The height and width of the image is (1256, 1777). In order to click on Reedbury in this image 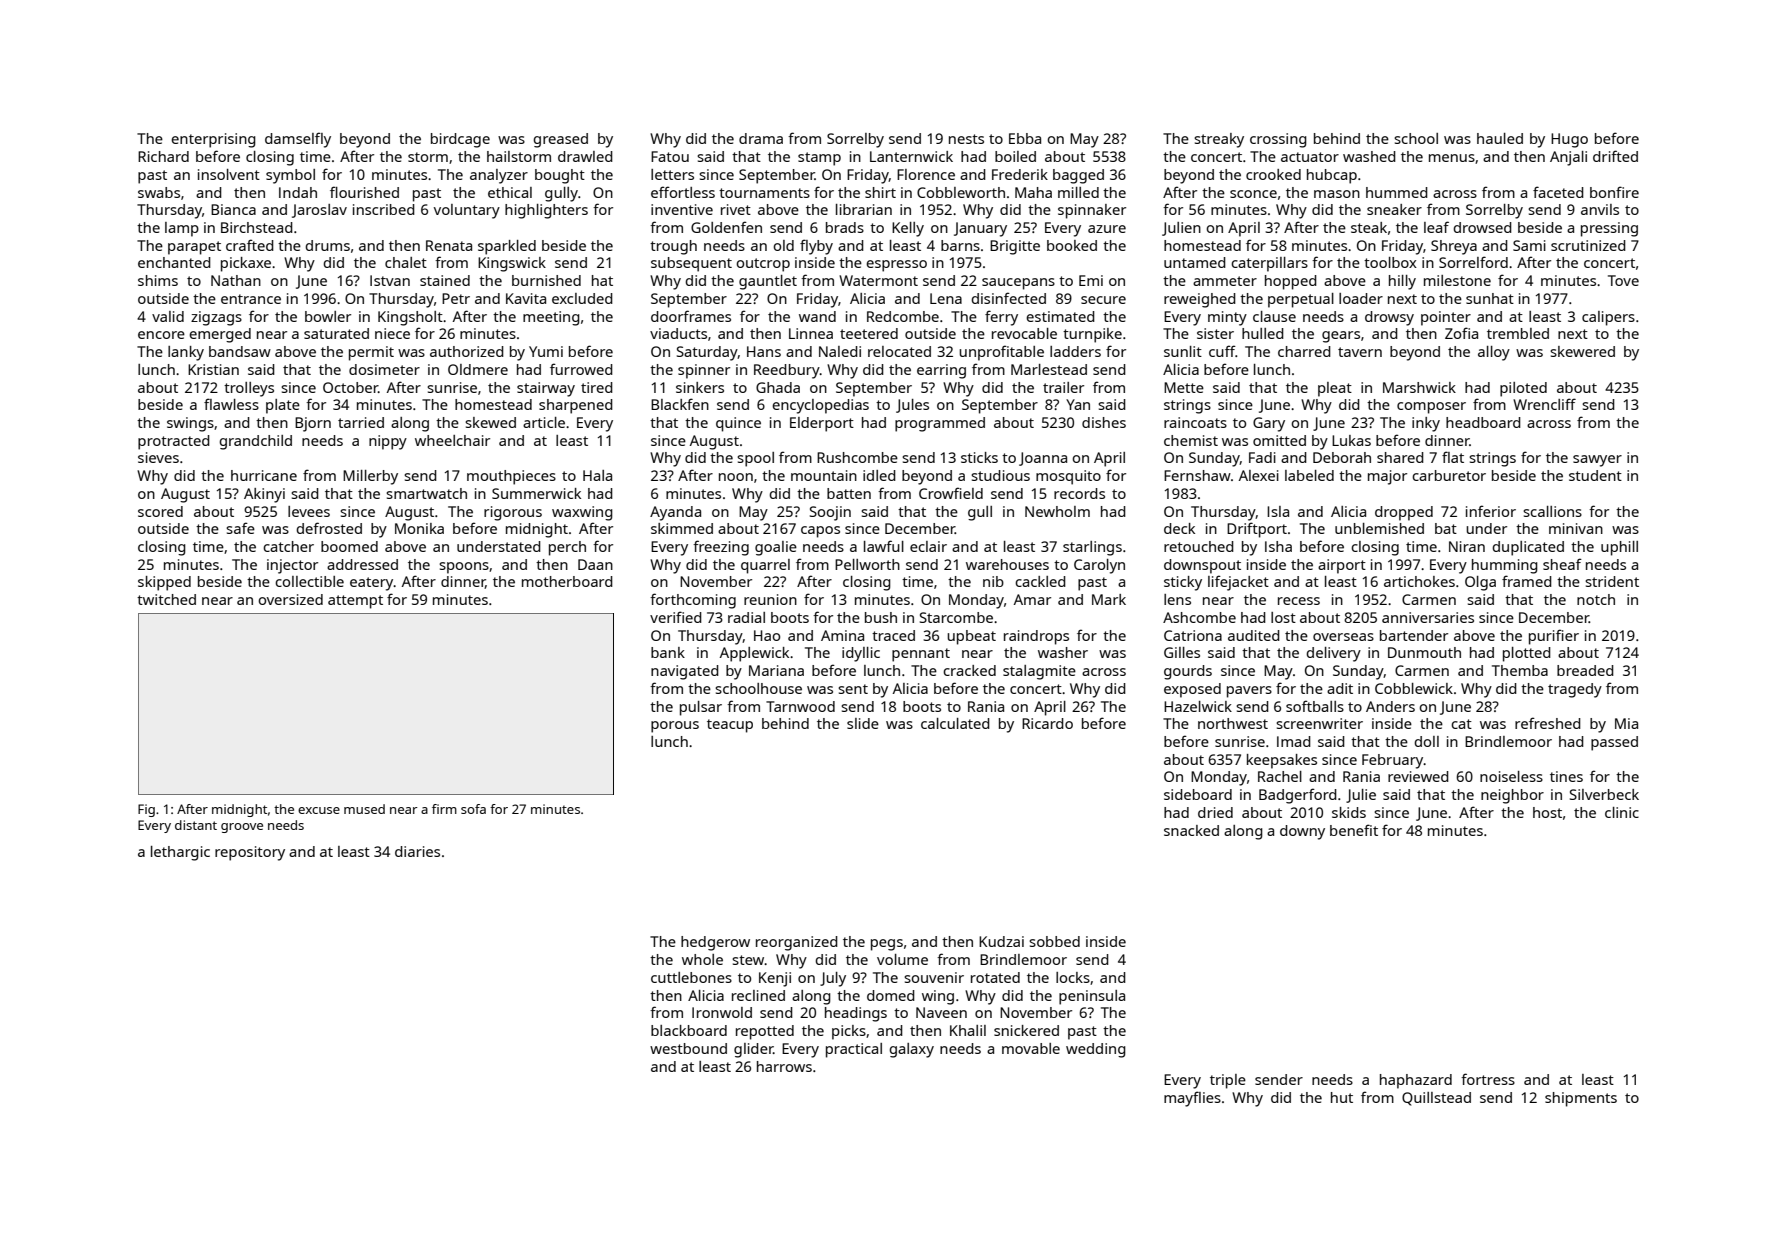, I will do `click(787, 371)`.
